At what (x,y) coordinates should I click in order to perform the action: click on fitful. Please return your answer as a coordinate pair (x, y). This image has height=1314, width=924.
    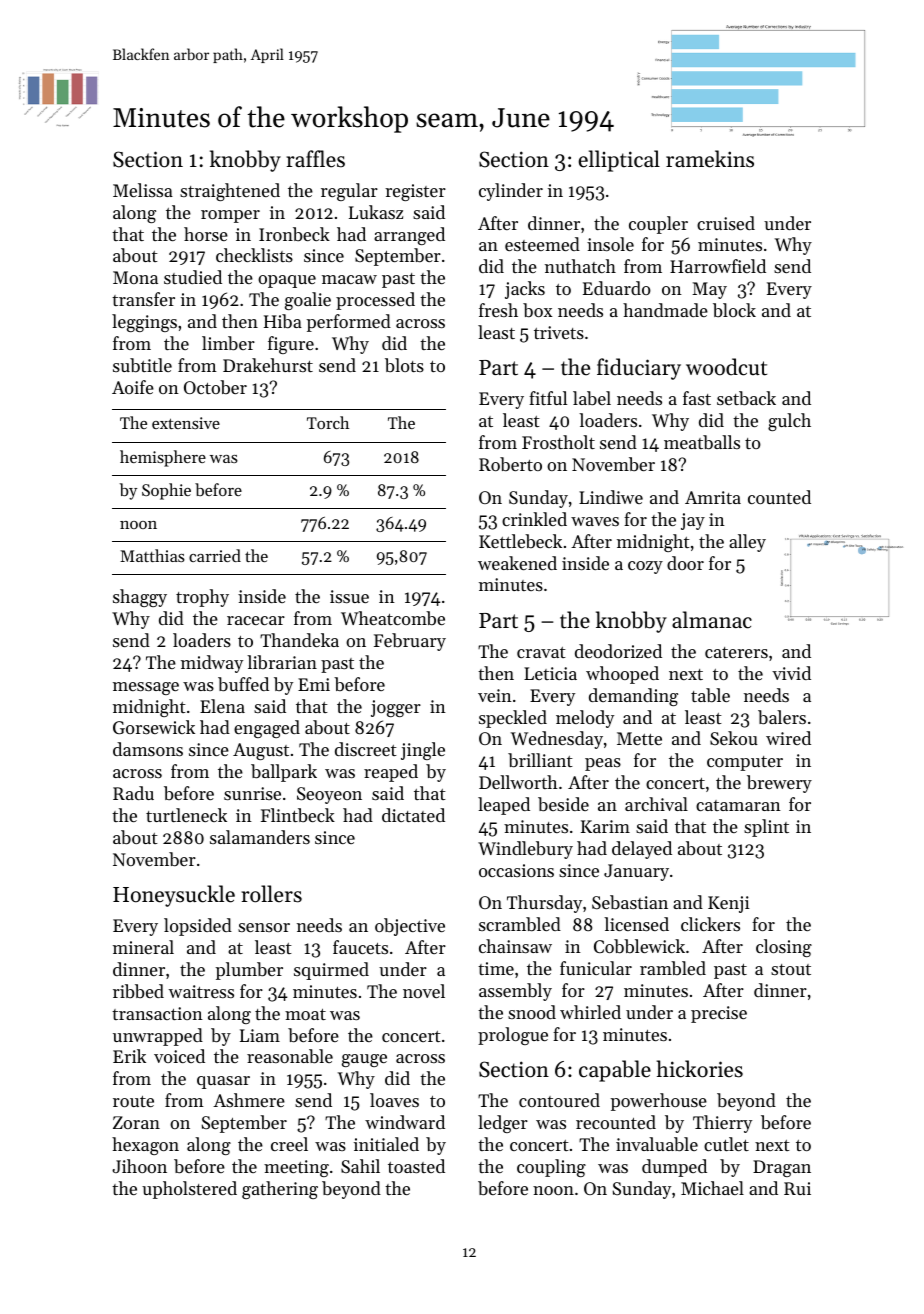
    Looking at the image, I should click on (548, 398).
